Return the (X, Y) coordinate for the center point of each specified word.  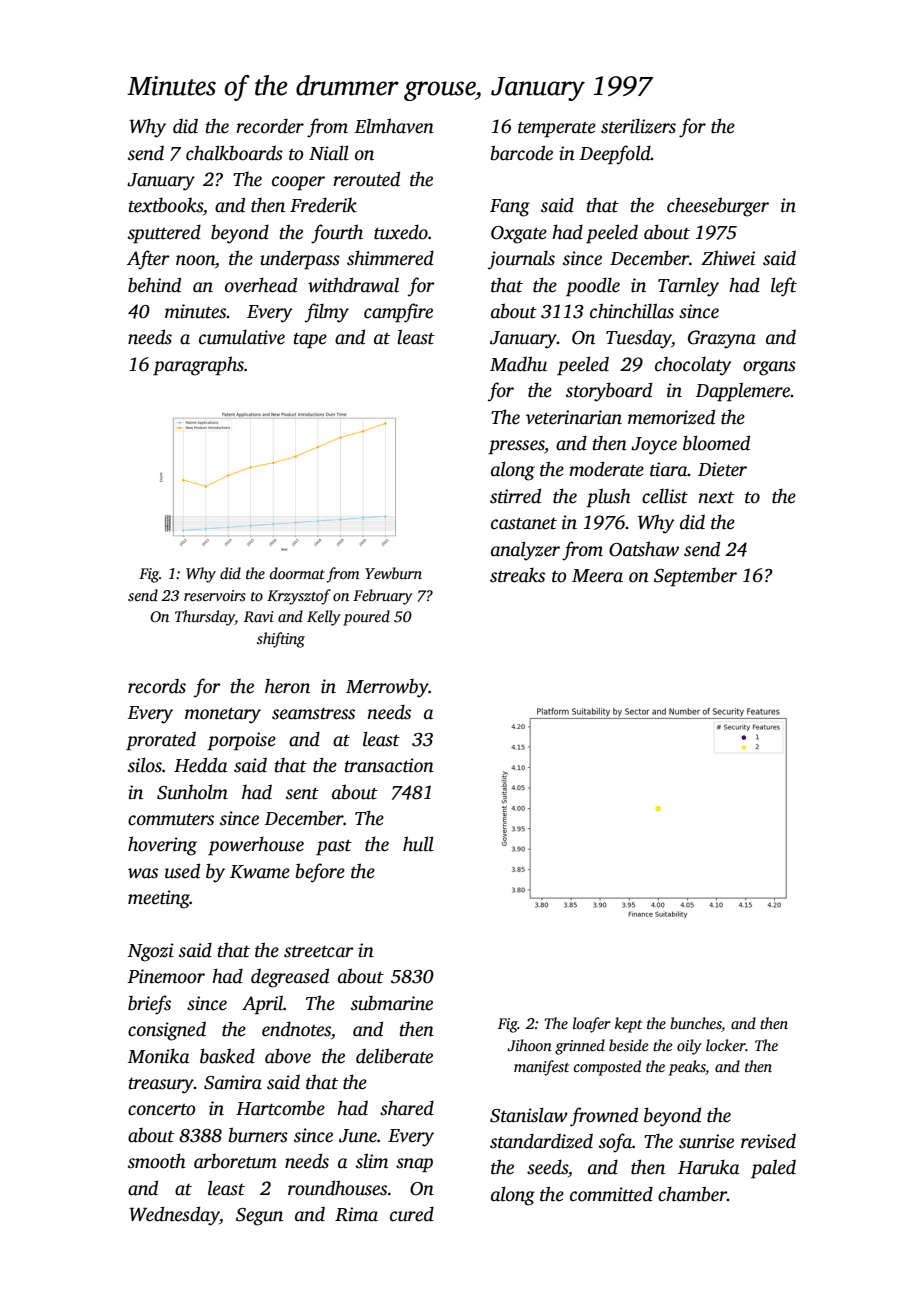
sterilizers (638, 126)
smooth (157, 1161)
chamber (692, 1194)
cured (412, 1214)
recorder (270, 126)
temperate (557, 130)
